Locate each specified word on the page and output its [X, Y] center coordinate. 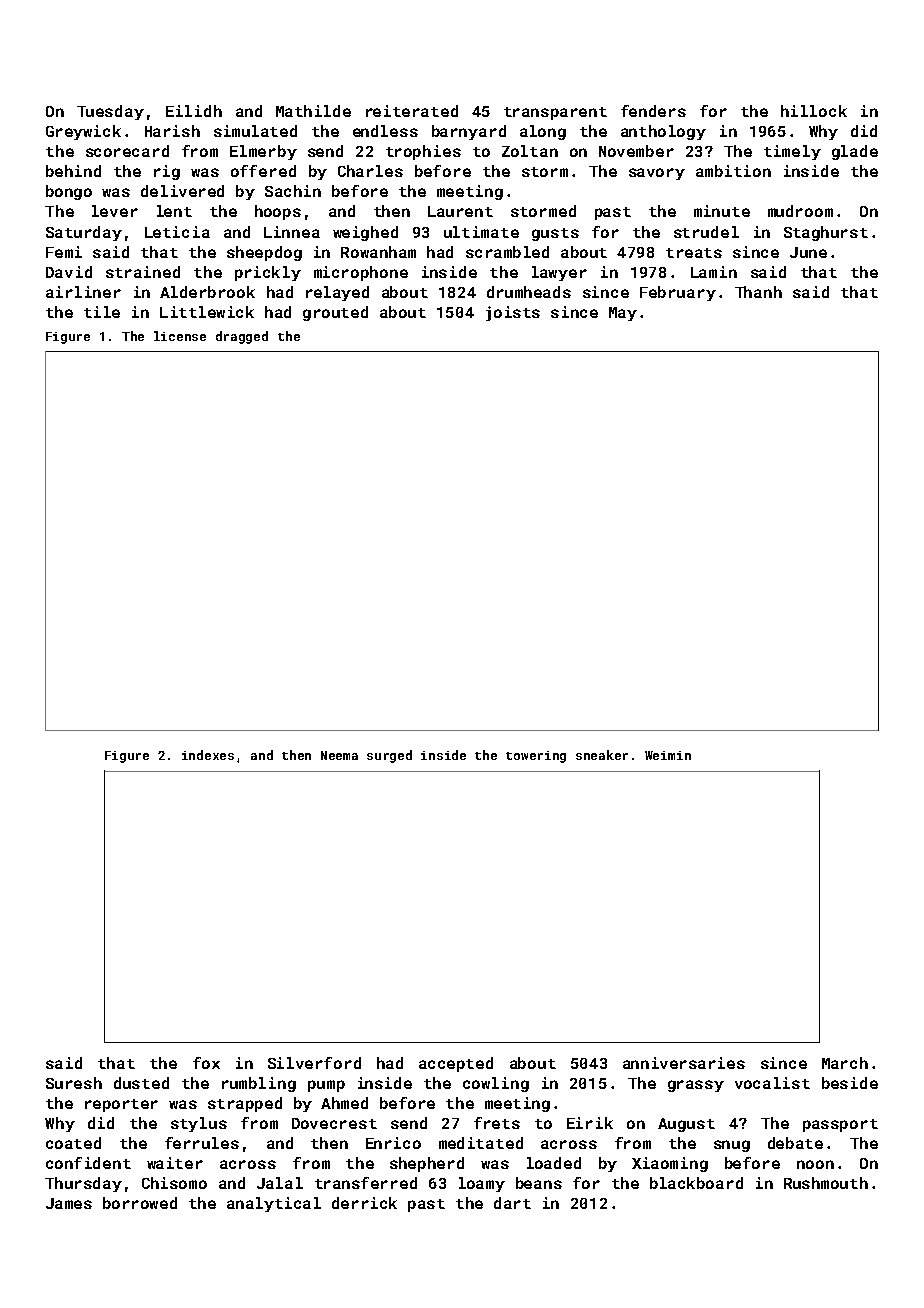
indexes [208, 755]
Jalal [280, 1183]
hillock [814, 111]
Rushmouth [826, 1183]
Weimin [668, 755]
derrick [364, 1203]
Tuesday [110, 112]
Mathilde [313, 111]
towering [536, 757]
